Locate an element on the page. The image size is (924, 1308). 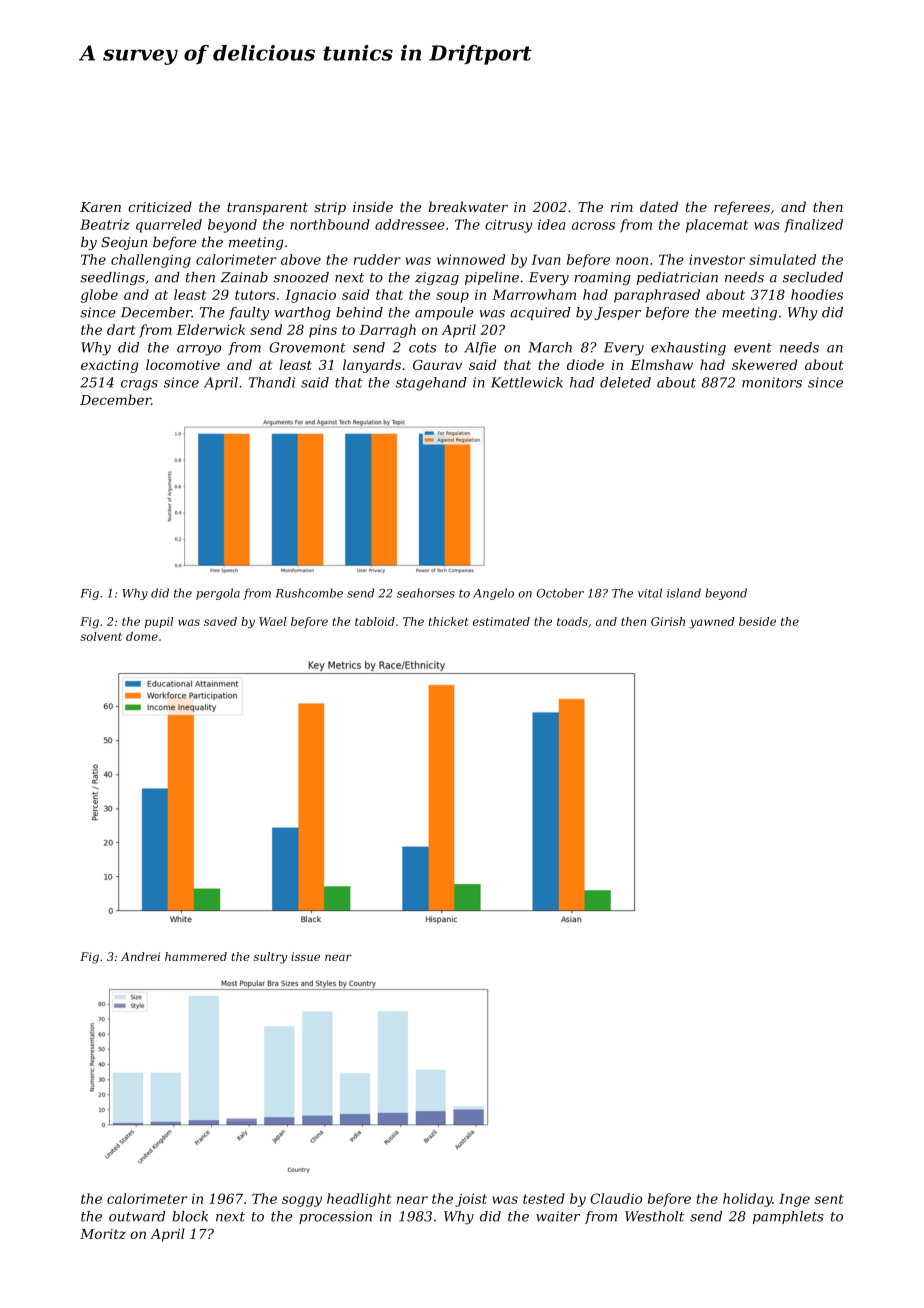
breakwater is located at coordinates (468, 206).
